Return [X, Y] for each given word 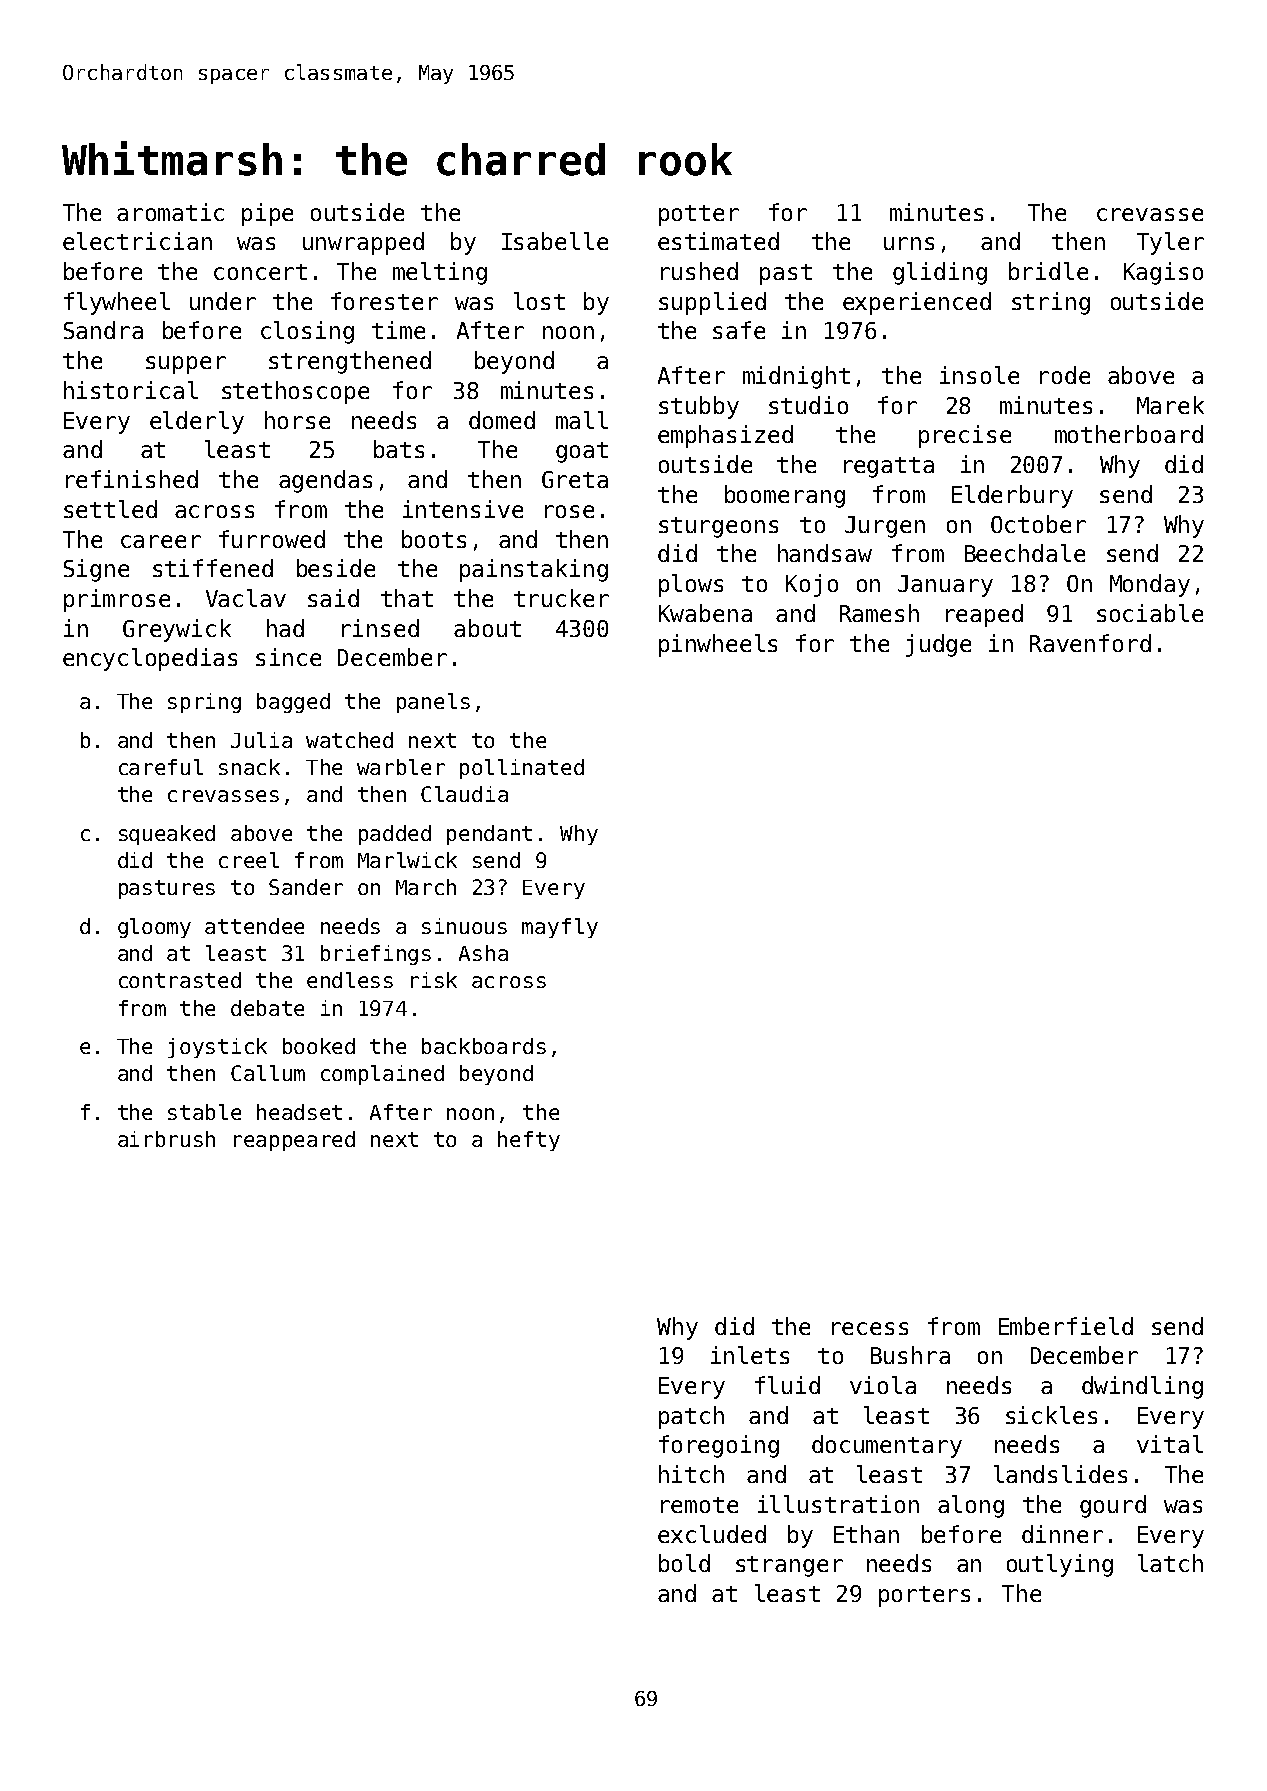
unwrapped [363, 243]
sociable [1150, 613]
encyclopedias [150, 659]
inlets [750, 1355]
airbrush [166, 1139]
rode [1065, 375]
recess [870, 1328]
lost [539, 301]
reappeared [294, 1141]
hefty [529, 1141]
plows [691, 585]
